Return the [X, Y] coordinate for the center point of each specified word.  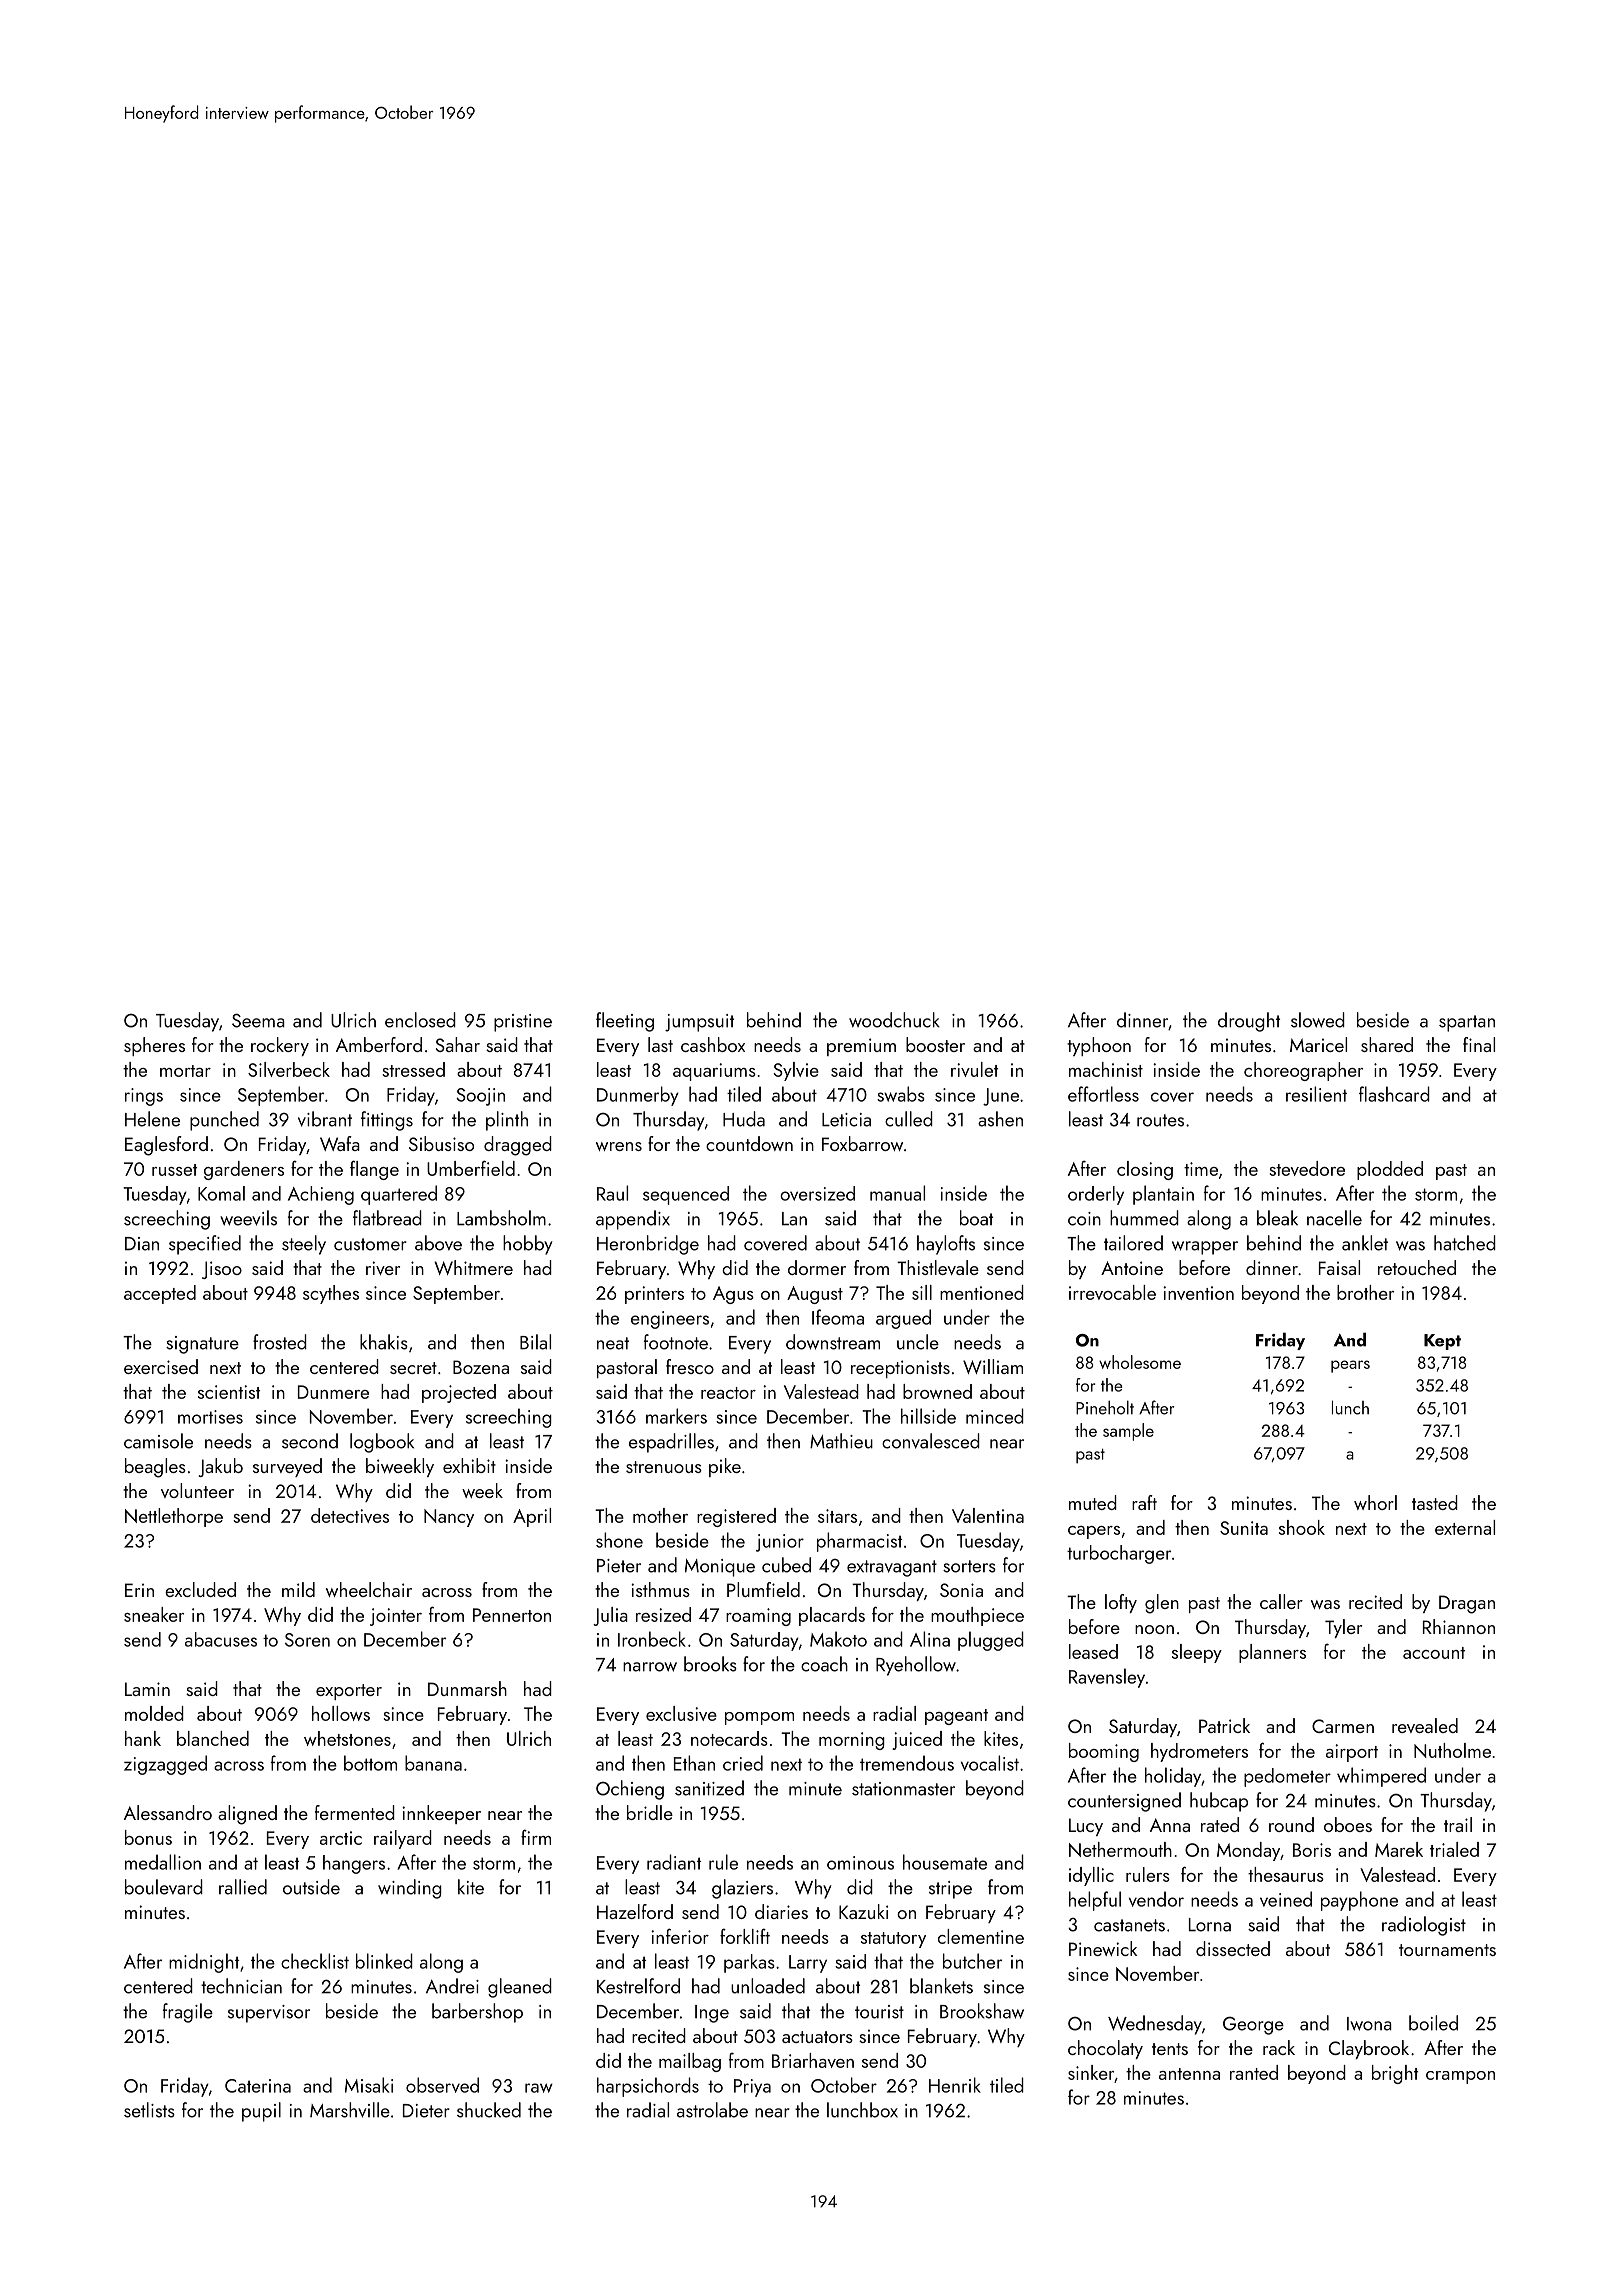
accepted [160, 1294]
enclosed [420, 1020]
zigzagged [165, 1765]
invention [1198, 1293]
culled [909, 1119]
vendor [1156, 1899]
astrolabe [712, 2110]
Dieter [426, 2111]
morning [852, 1741]
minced [995, 1416]
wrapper [1205, 1248]
